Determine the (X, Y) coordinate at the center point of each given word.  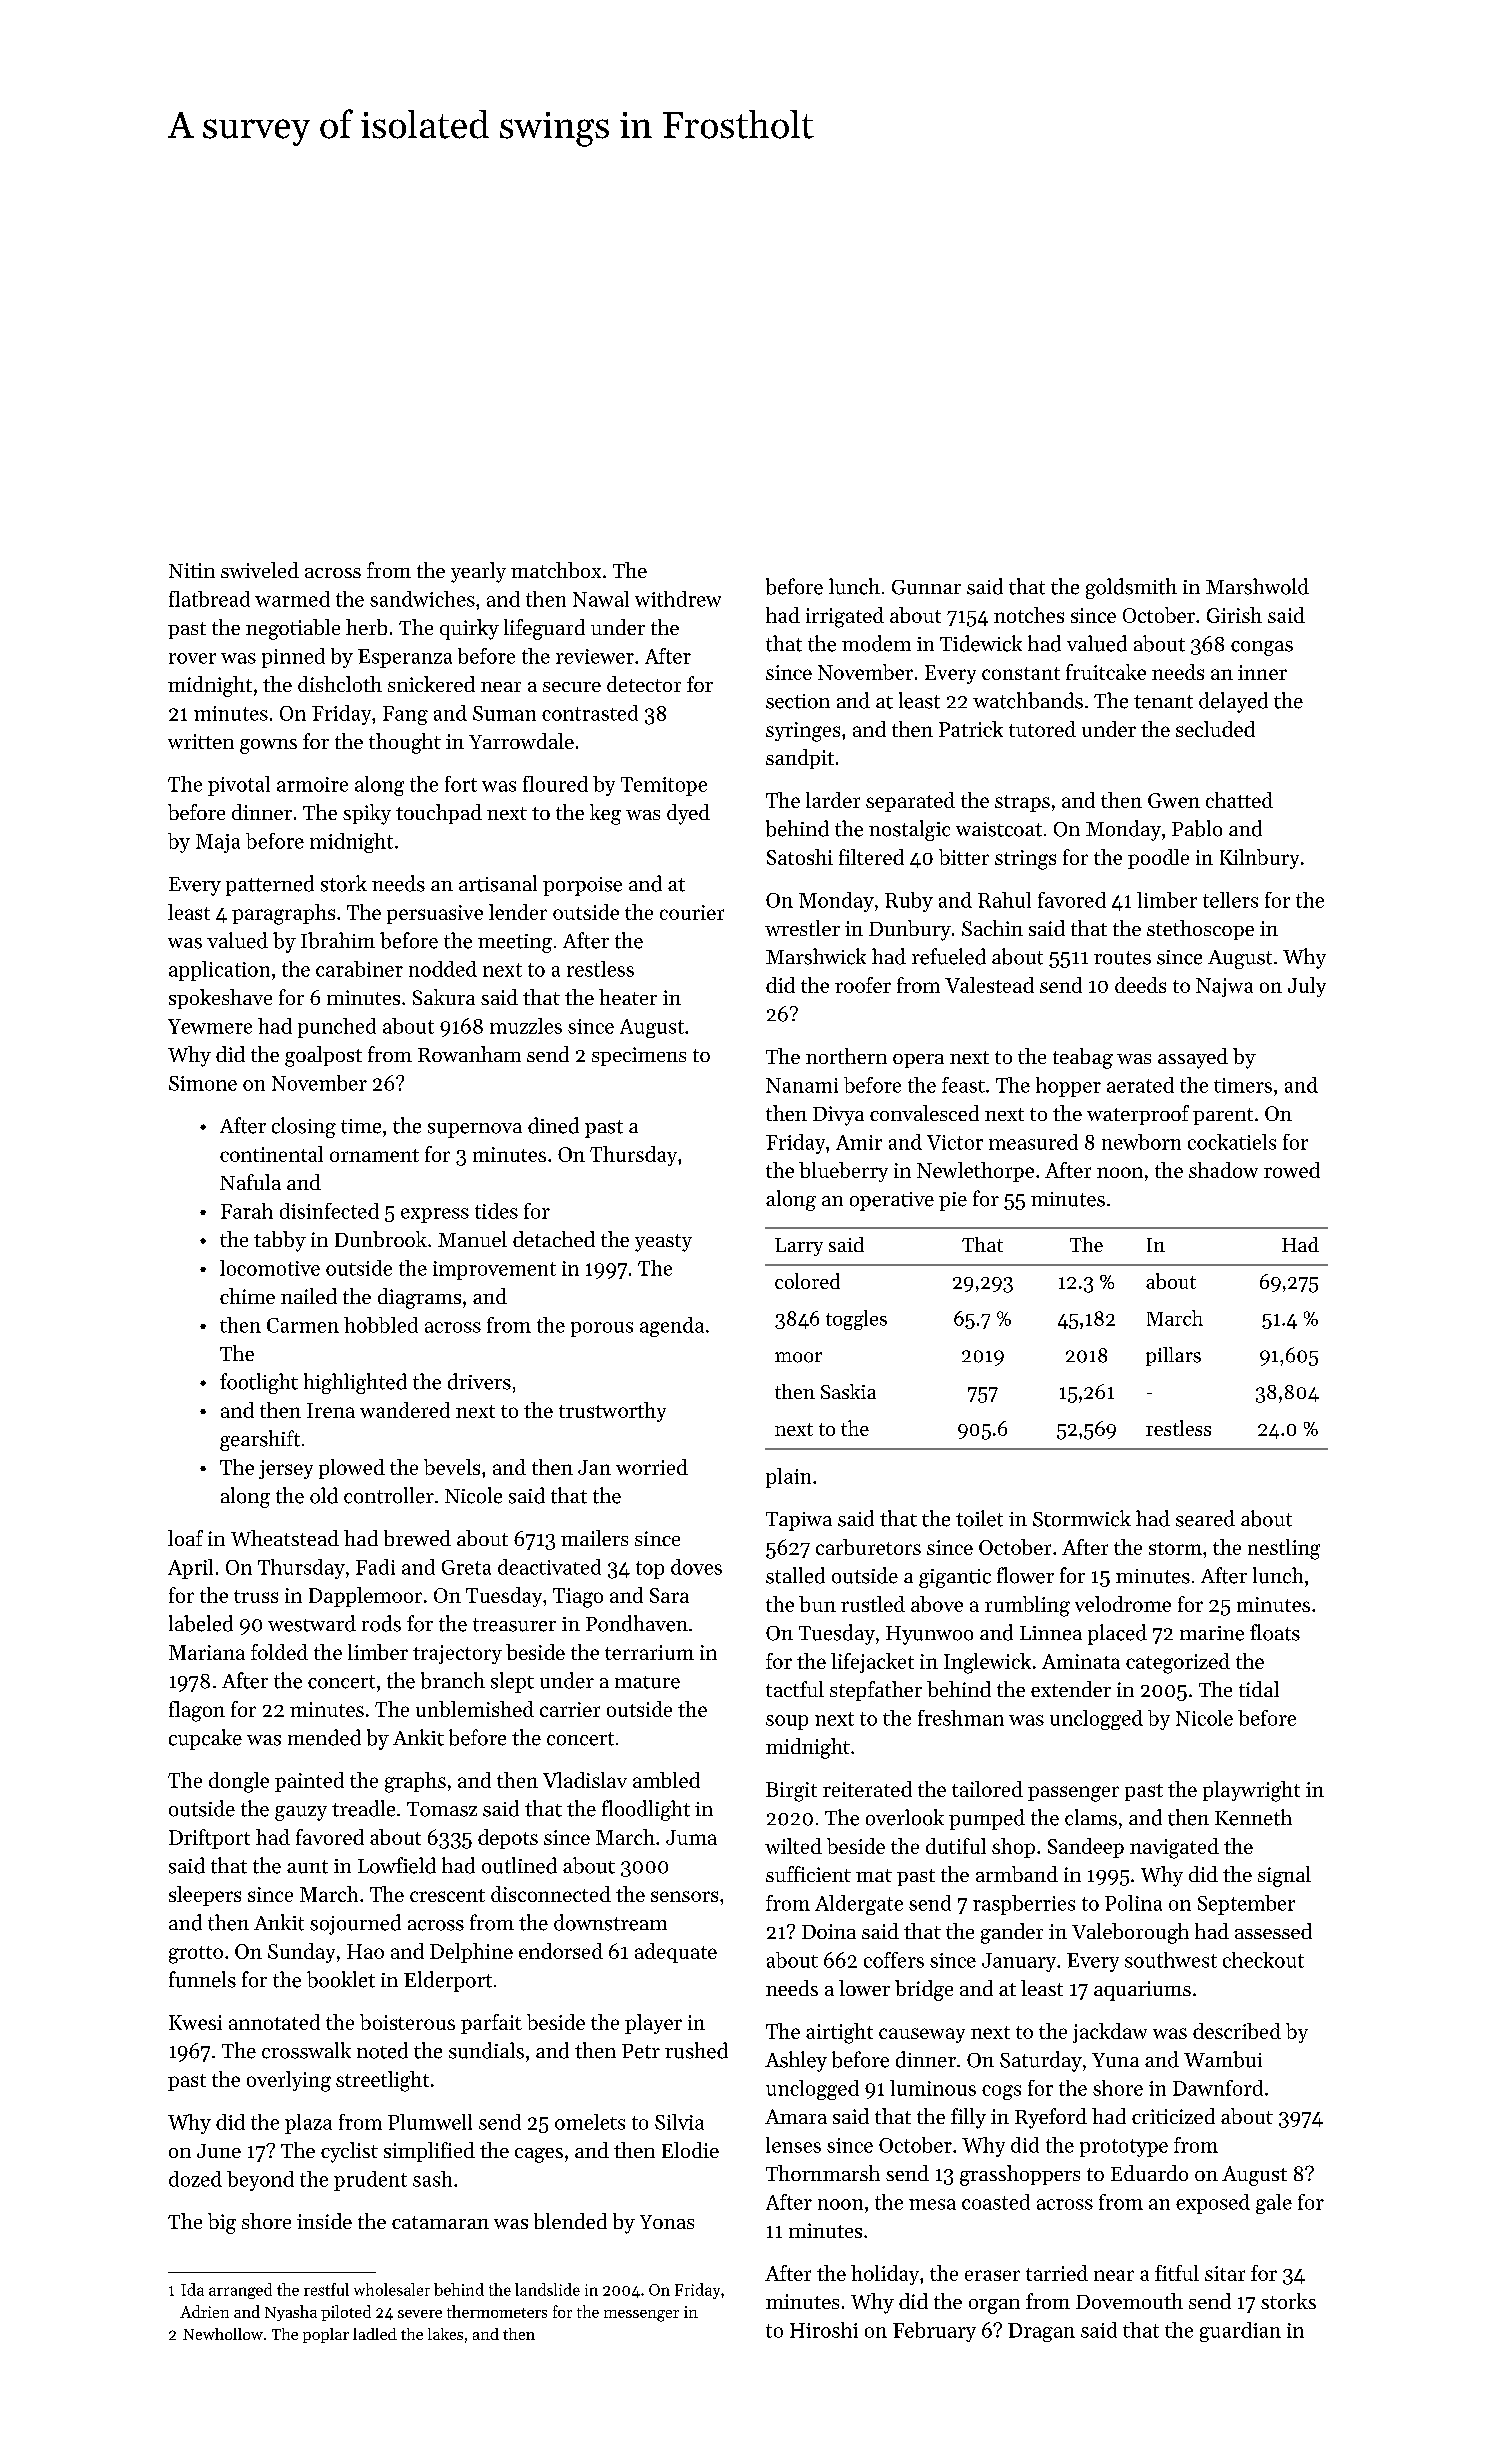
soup (787, 1722)
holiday (885, 2275)
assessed (1273, 1931)
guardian (1240, 2332)
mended (324, 1737)
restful (326, 2289)
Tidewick (981, 643)
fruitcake (1106, 672)
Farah (247, 1211)
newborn (1141, 1142)
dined (553, 1125)
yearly (478, 572)
